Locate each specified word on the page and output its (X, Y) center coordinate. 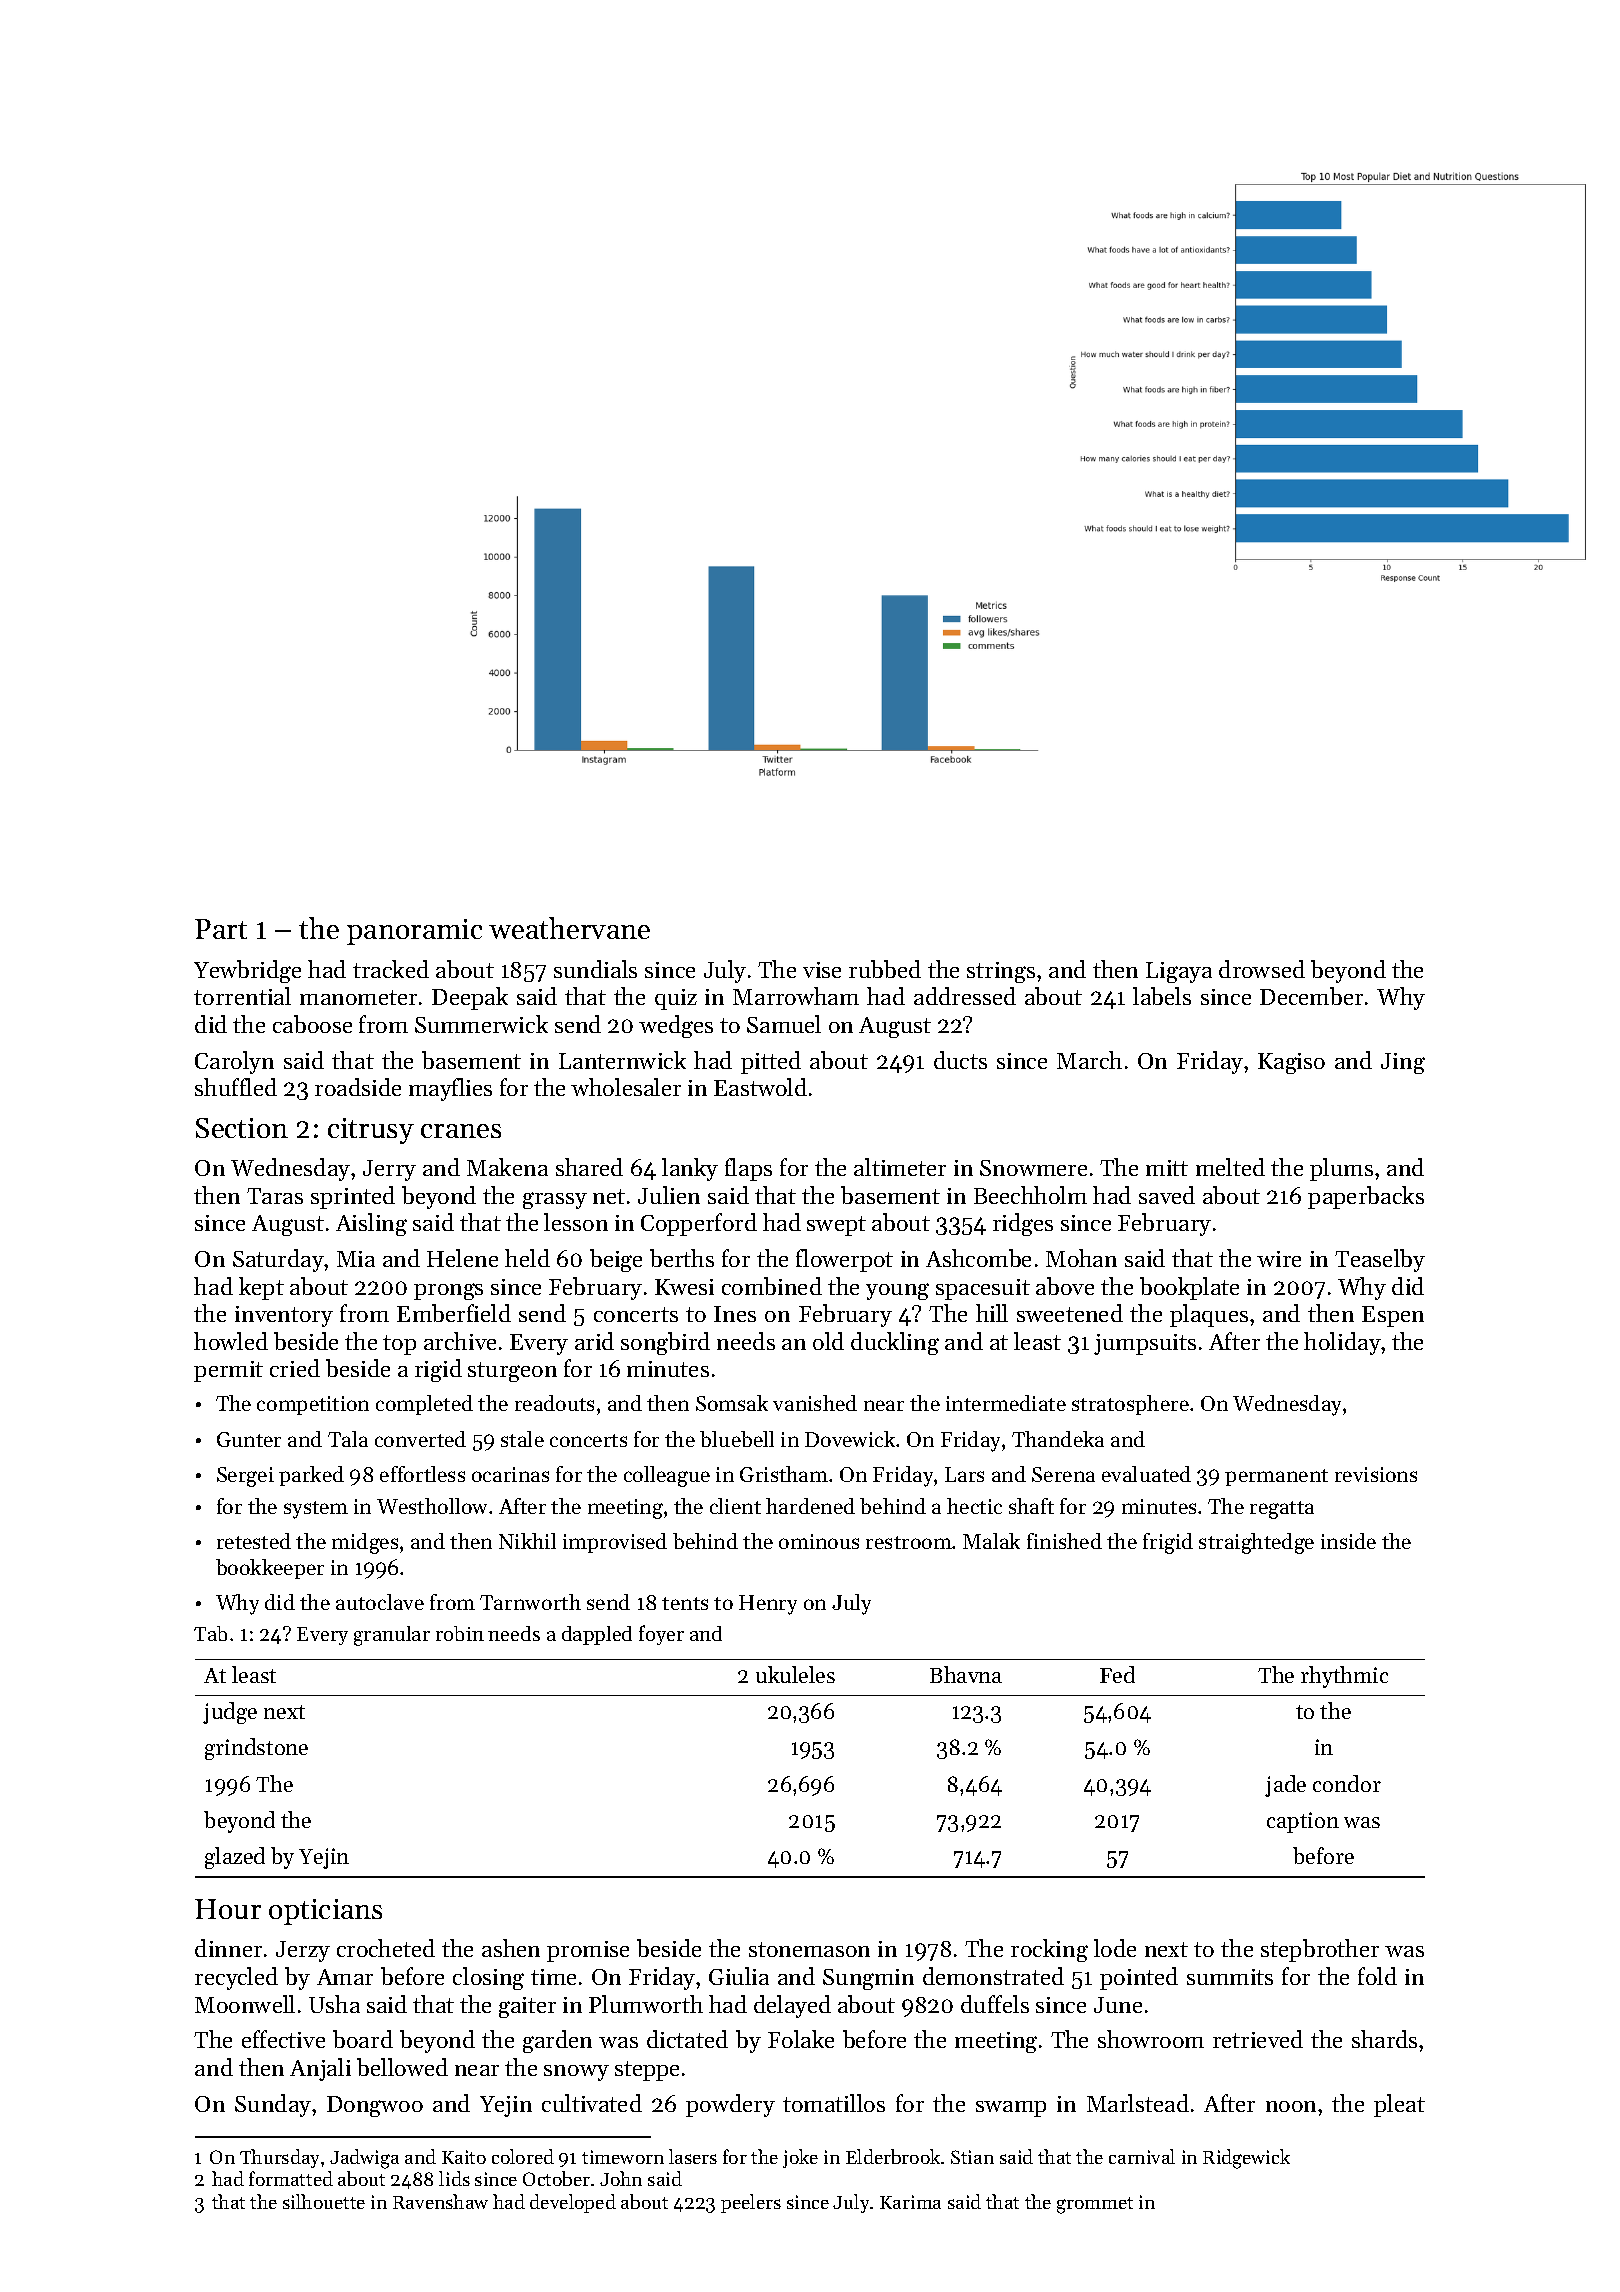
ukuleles (795, 1674)
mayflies (450, 1089)
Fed (1117, 1674)
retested (254, 1541)
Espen (1393, 1316)
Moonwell (245, 2004)
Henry (768, 1605)
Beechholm (1030, 1195)
